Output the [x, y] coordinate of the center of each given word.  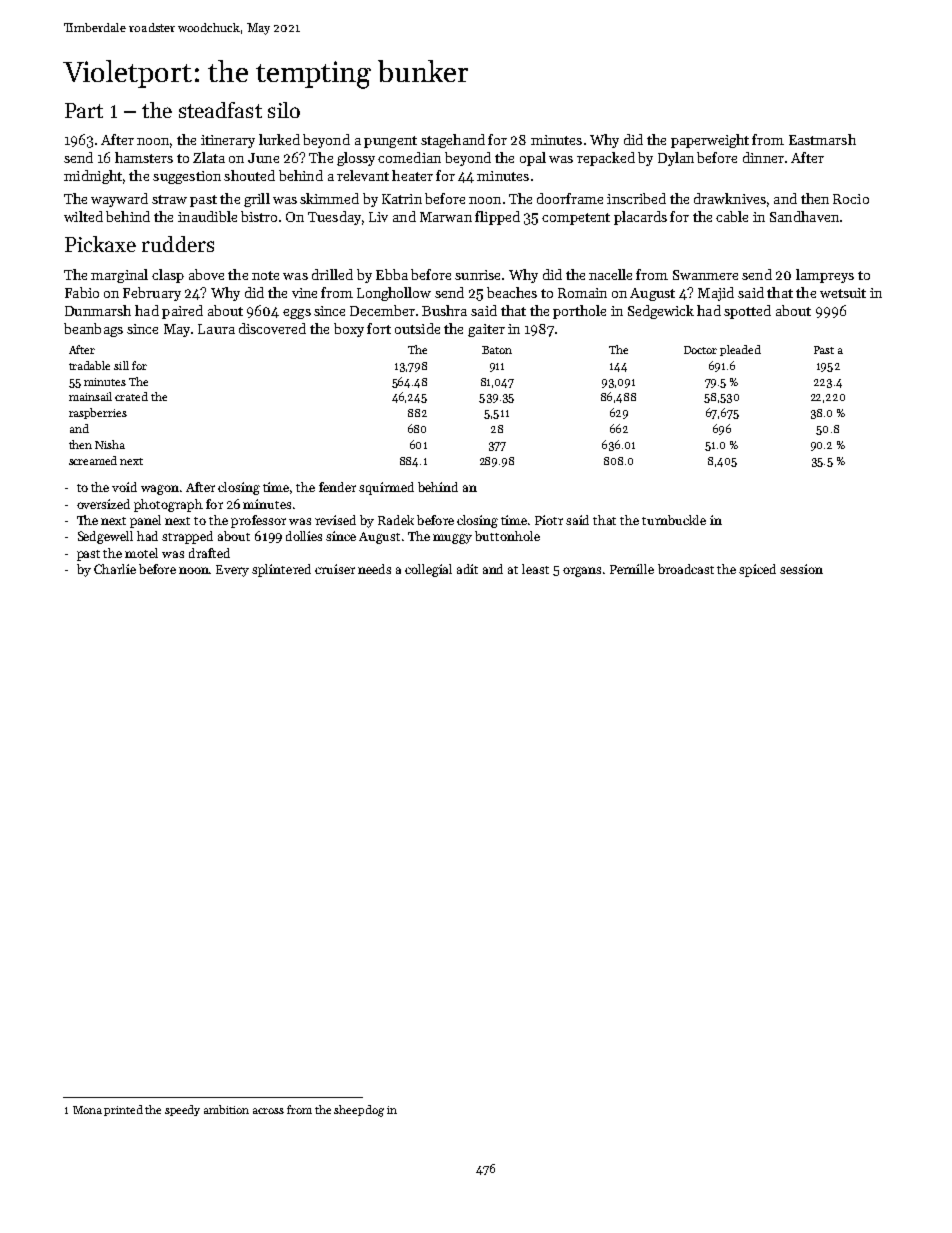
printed [123, 1110]
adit [467, 569]
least [535, 569]
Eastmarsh [822, 139]
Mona [87, 1110]
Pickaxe [100, 244]
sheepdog [359, 1111]
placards [640, 218]
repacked [606, 159]
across [268, 1111]
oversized [103, 504]
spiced [757, 570]
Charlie [115, 569]
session [801, 569]
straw [169, 199]
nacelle [610, 274]
